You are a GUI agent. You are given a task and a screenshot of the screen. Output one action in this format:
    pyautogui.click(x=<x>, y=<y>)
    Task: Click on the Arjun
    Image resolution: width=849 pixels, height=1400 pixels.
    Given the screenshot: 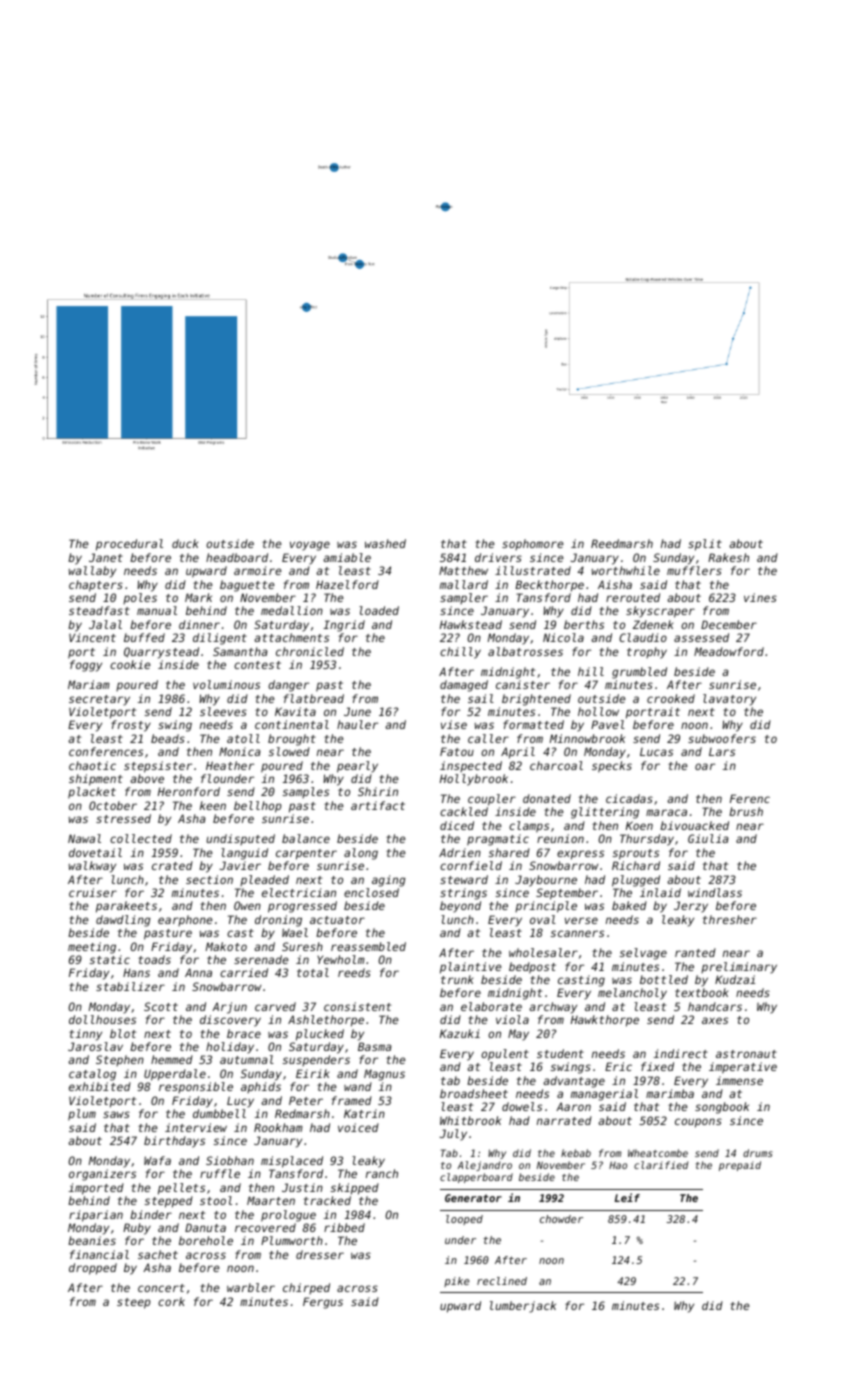 What is the action you would take?
    pyautogui.click(x=229, y=1008)
